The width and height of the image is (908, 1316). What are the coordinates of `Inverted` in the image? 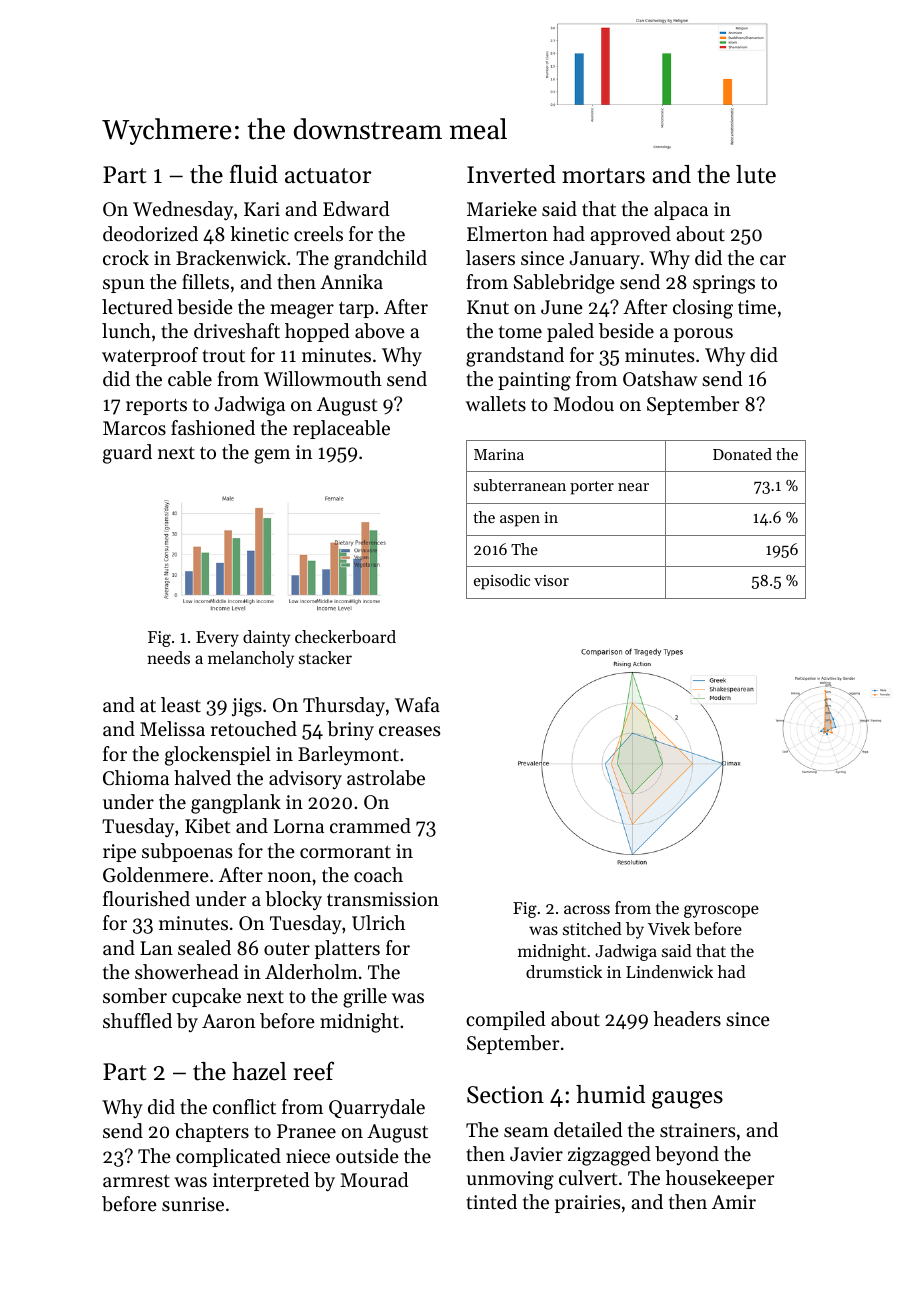 It's located at (511, 174).
